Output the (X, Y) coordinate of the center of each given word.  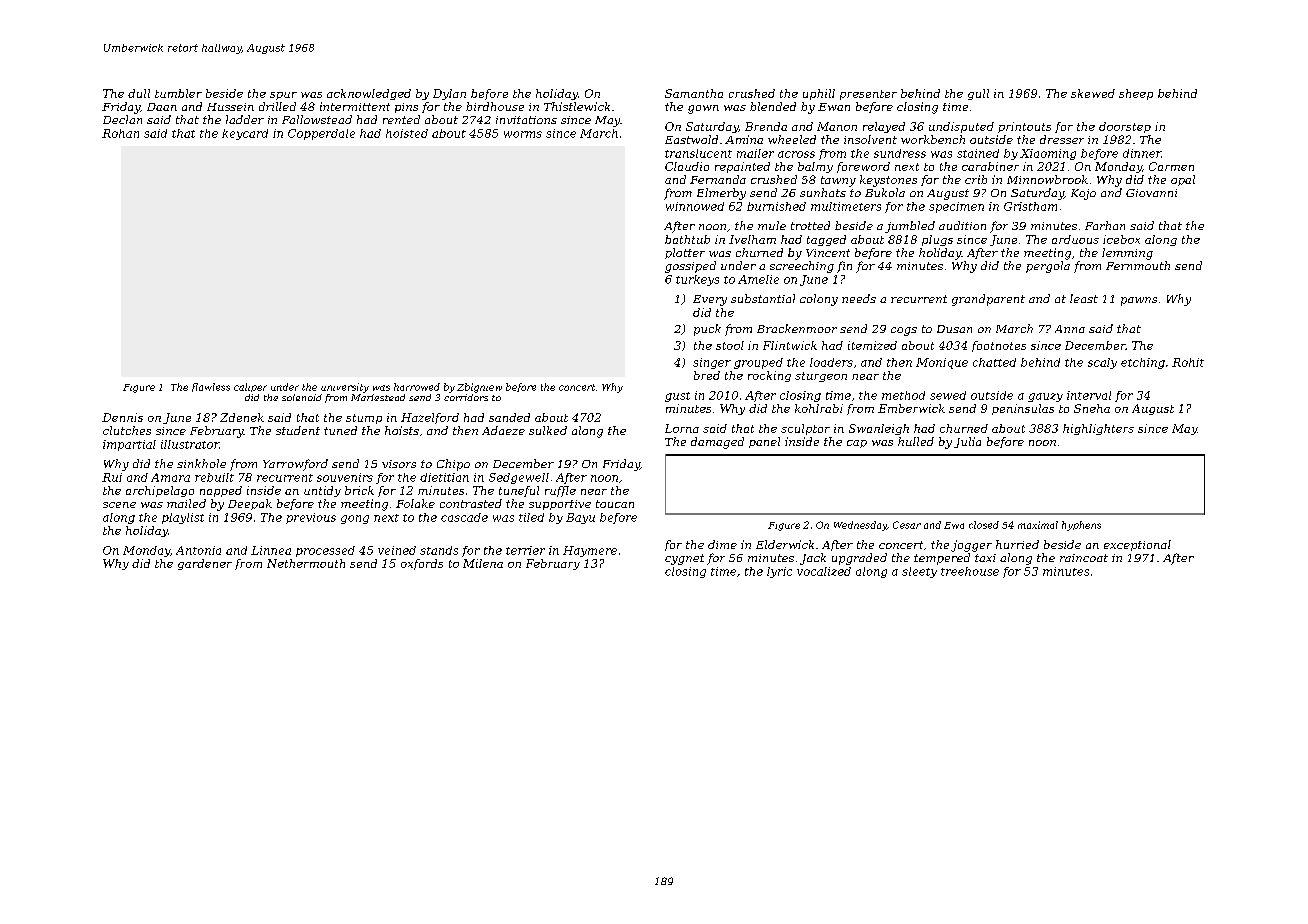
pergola (1048, 267)
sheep (1136, 94)
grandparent (988, 300)
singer (712, 363)
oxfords (422, 564)
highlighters (1098, 429)
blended (773, 106)
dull (139, 93)
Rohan (120, 133)
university (345, 388)
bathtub (687, 239)
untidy (322, 491)
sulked (548, 430)
